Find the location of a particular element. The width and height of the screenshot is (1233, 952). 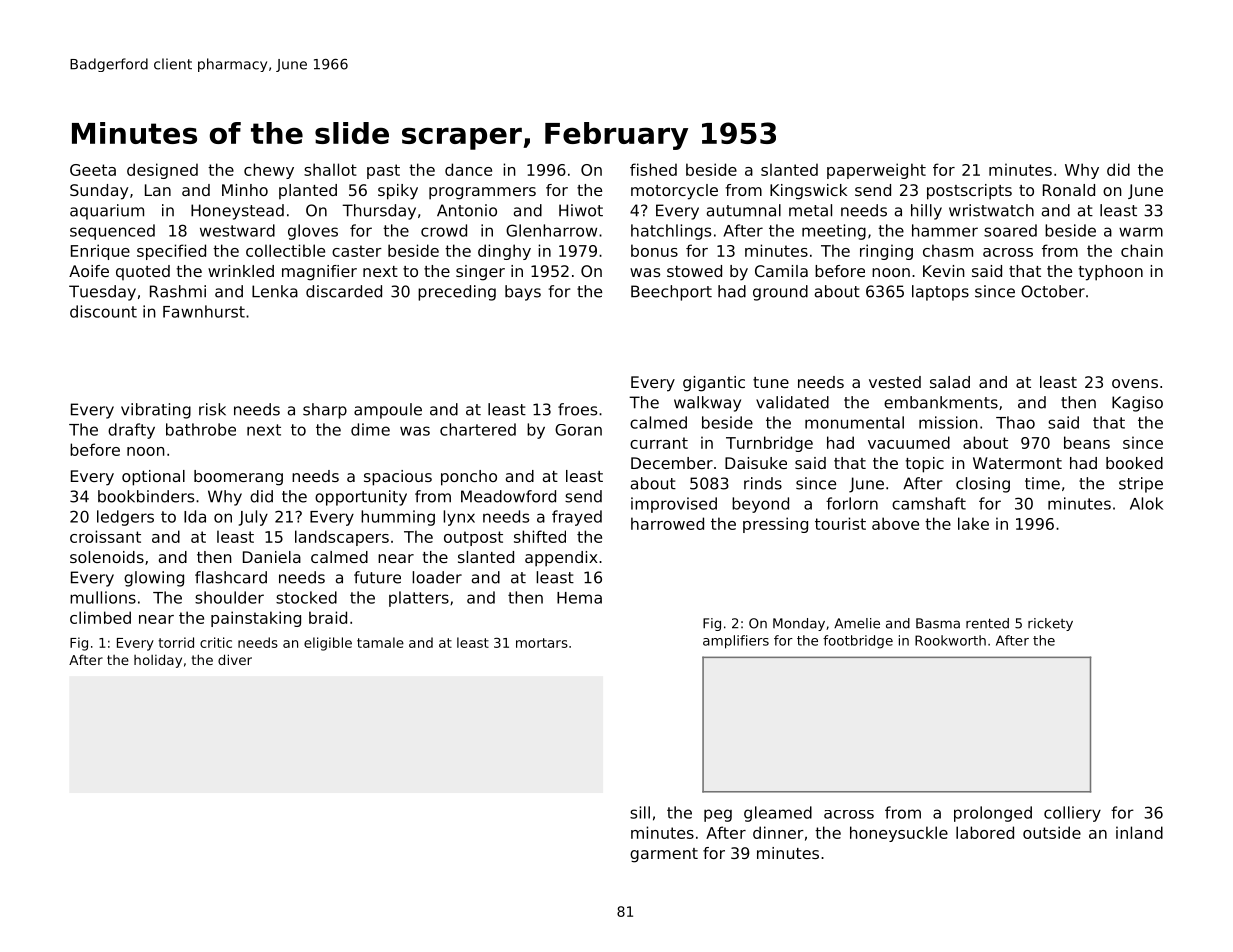

inland is located at coordinates (1139, 832).
